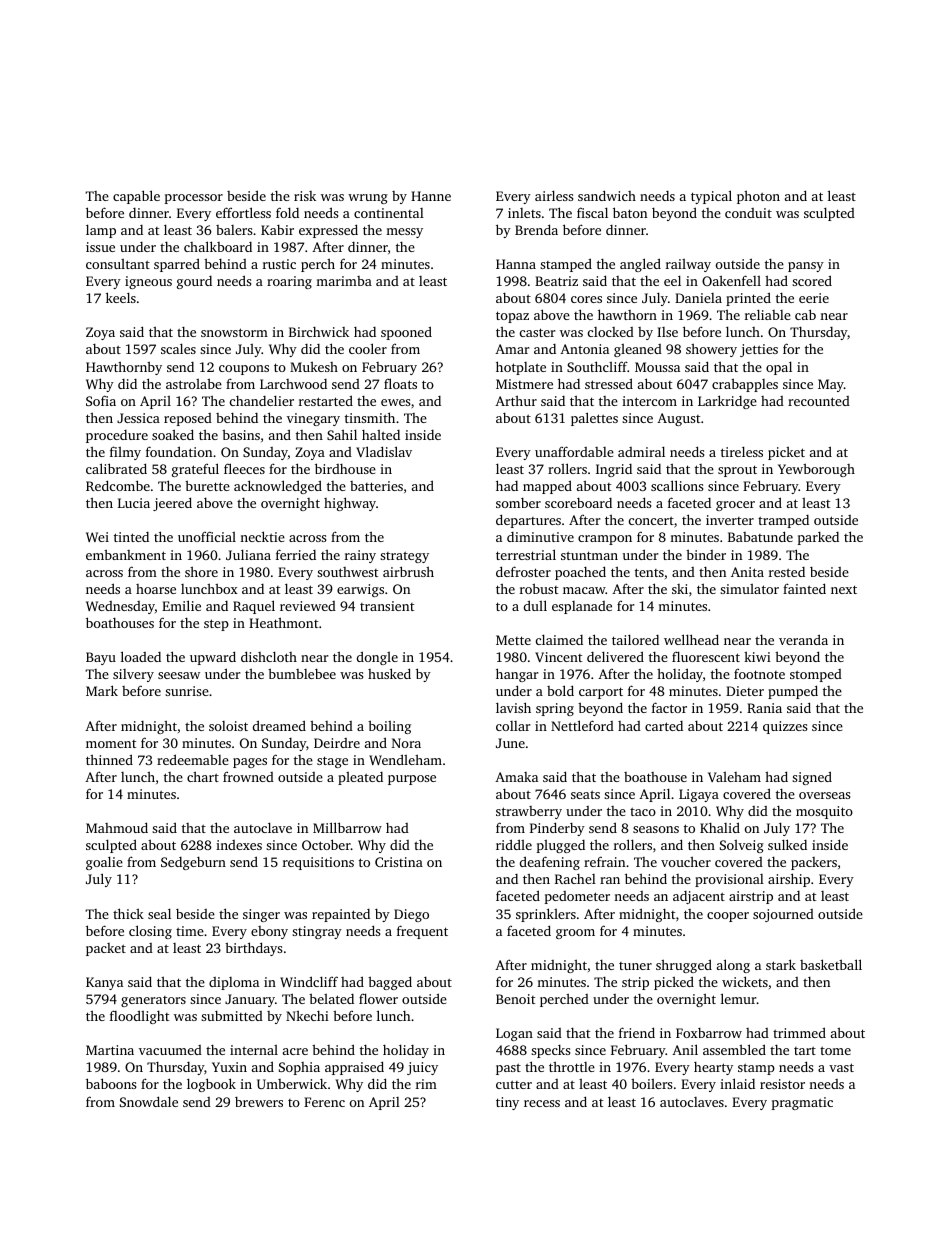  Describe the element at coordinates (279, 264) in the screenshot. I see `rustic` at that location.
